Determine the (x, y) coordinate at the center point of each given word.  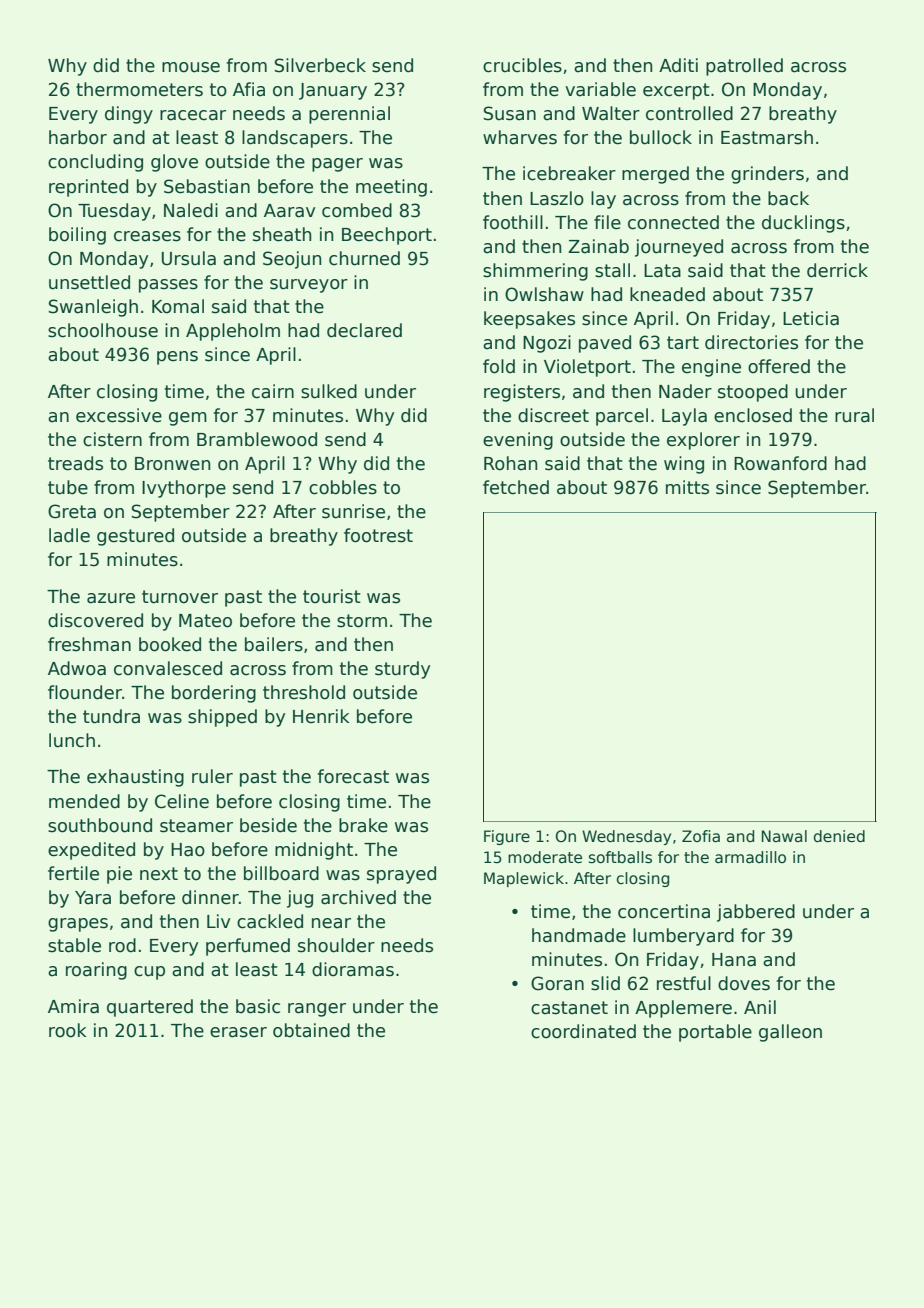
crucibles (522, 65)
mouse (191, 67)
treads (75, 463)
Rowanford (780, 463)
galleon (790, 1033)
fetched (516, 487)
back (788, 198)
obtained (311, 1030)
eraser (238, 1032)
